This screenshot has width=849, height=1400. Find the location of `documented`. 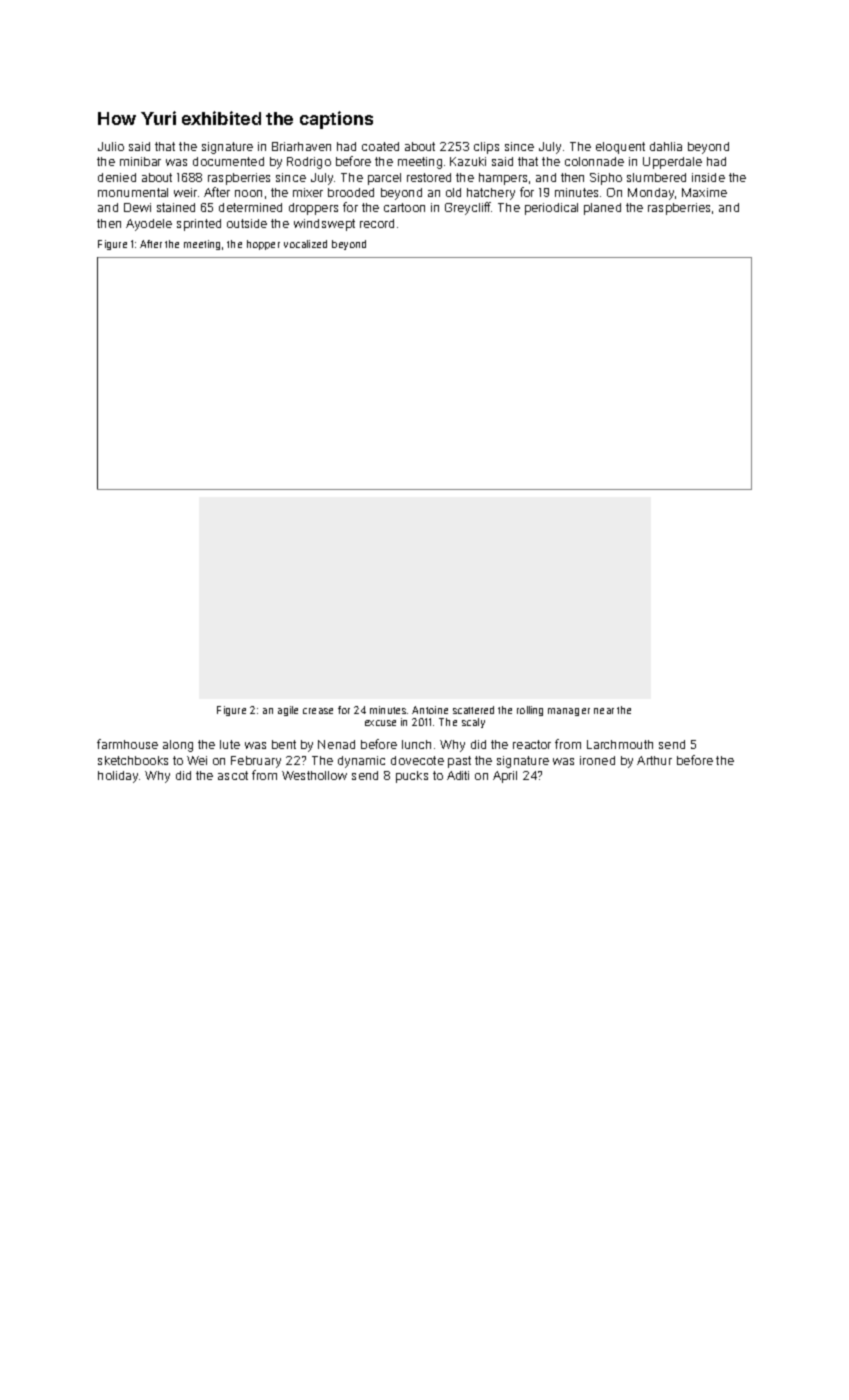

documented is located at coordinates (228, 161).
